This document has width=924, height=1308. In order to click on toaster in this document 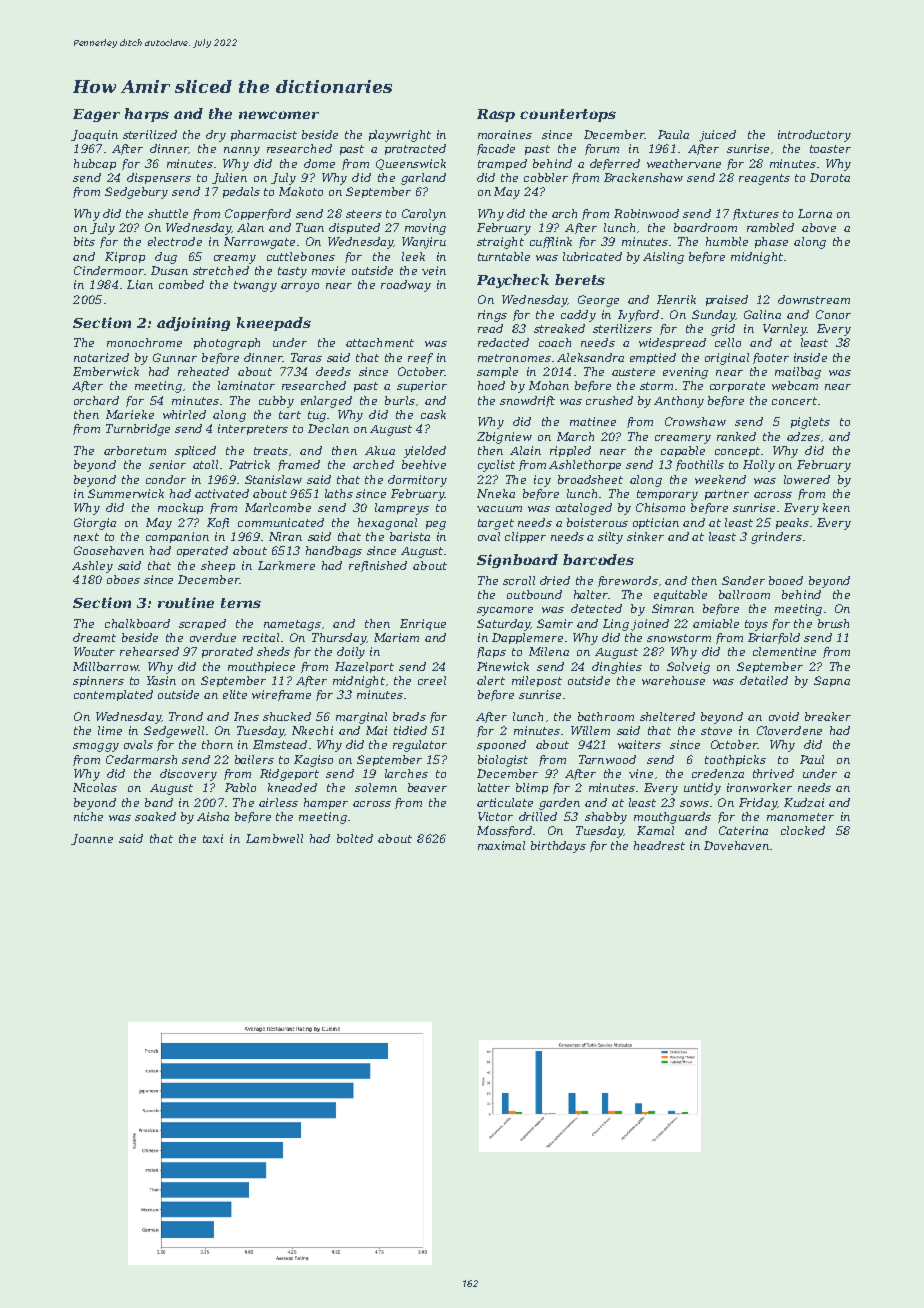, I will do `click(830, 149)`.
